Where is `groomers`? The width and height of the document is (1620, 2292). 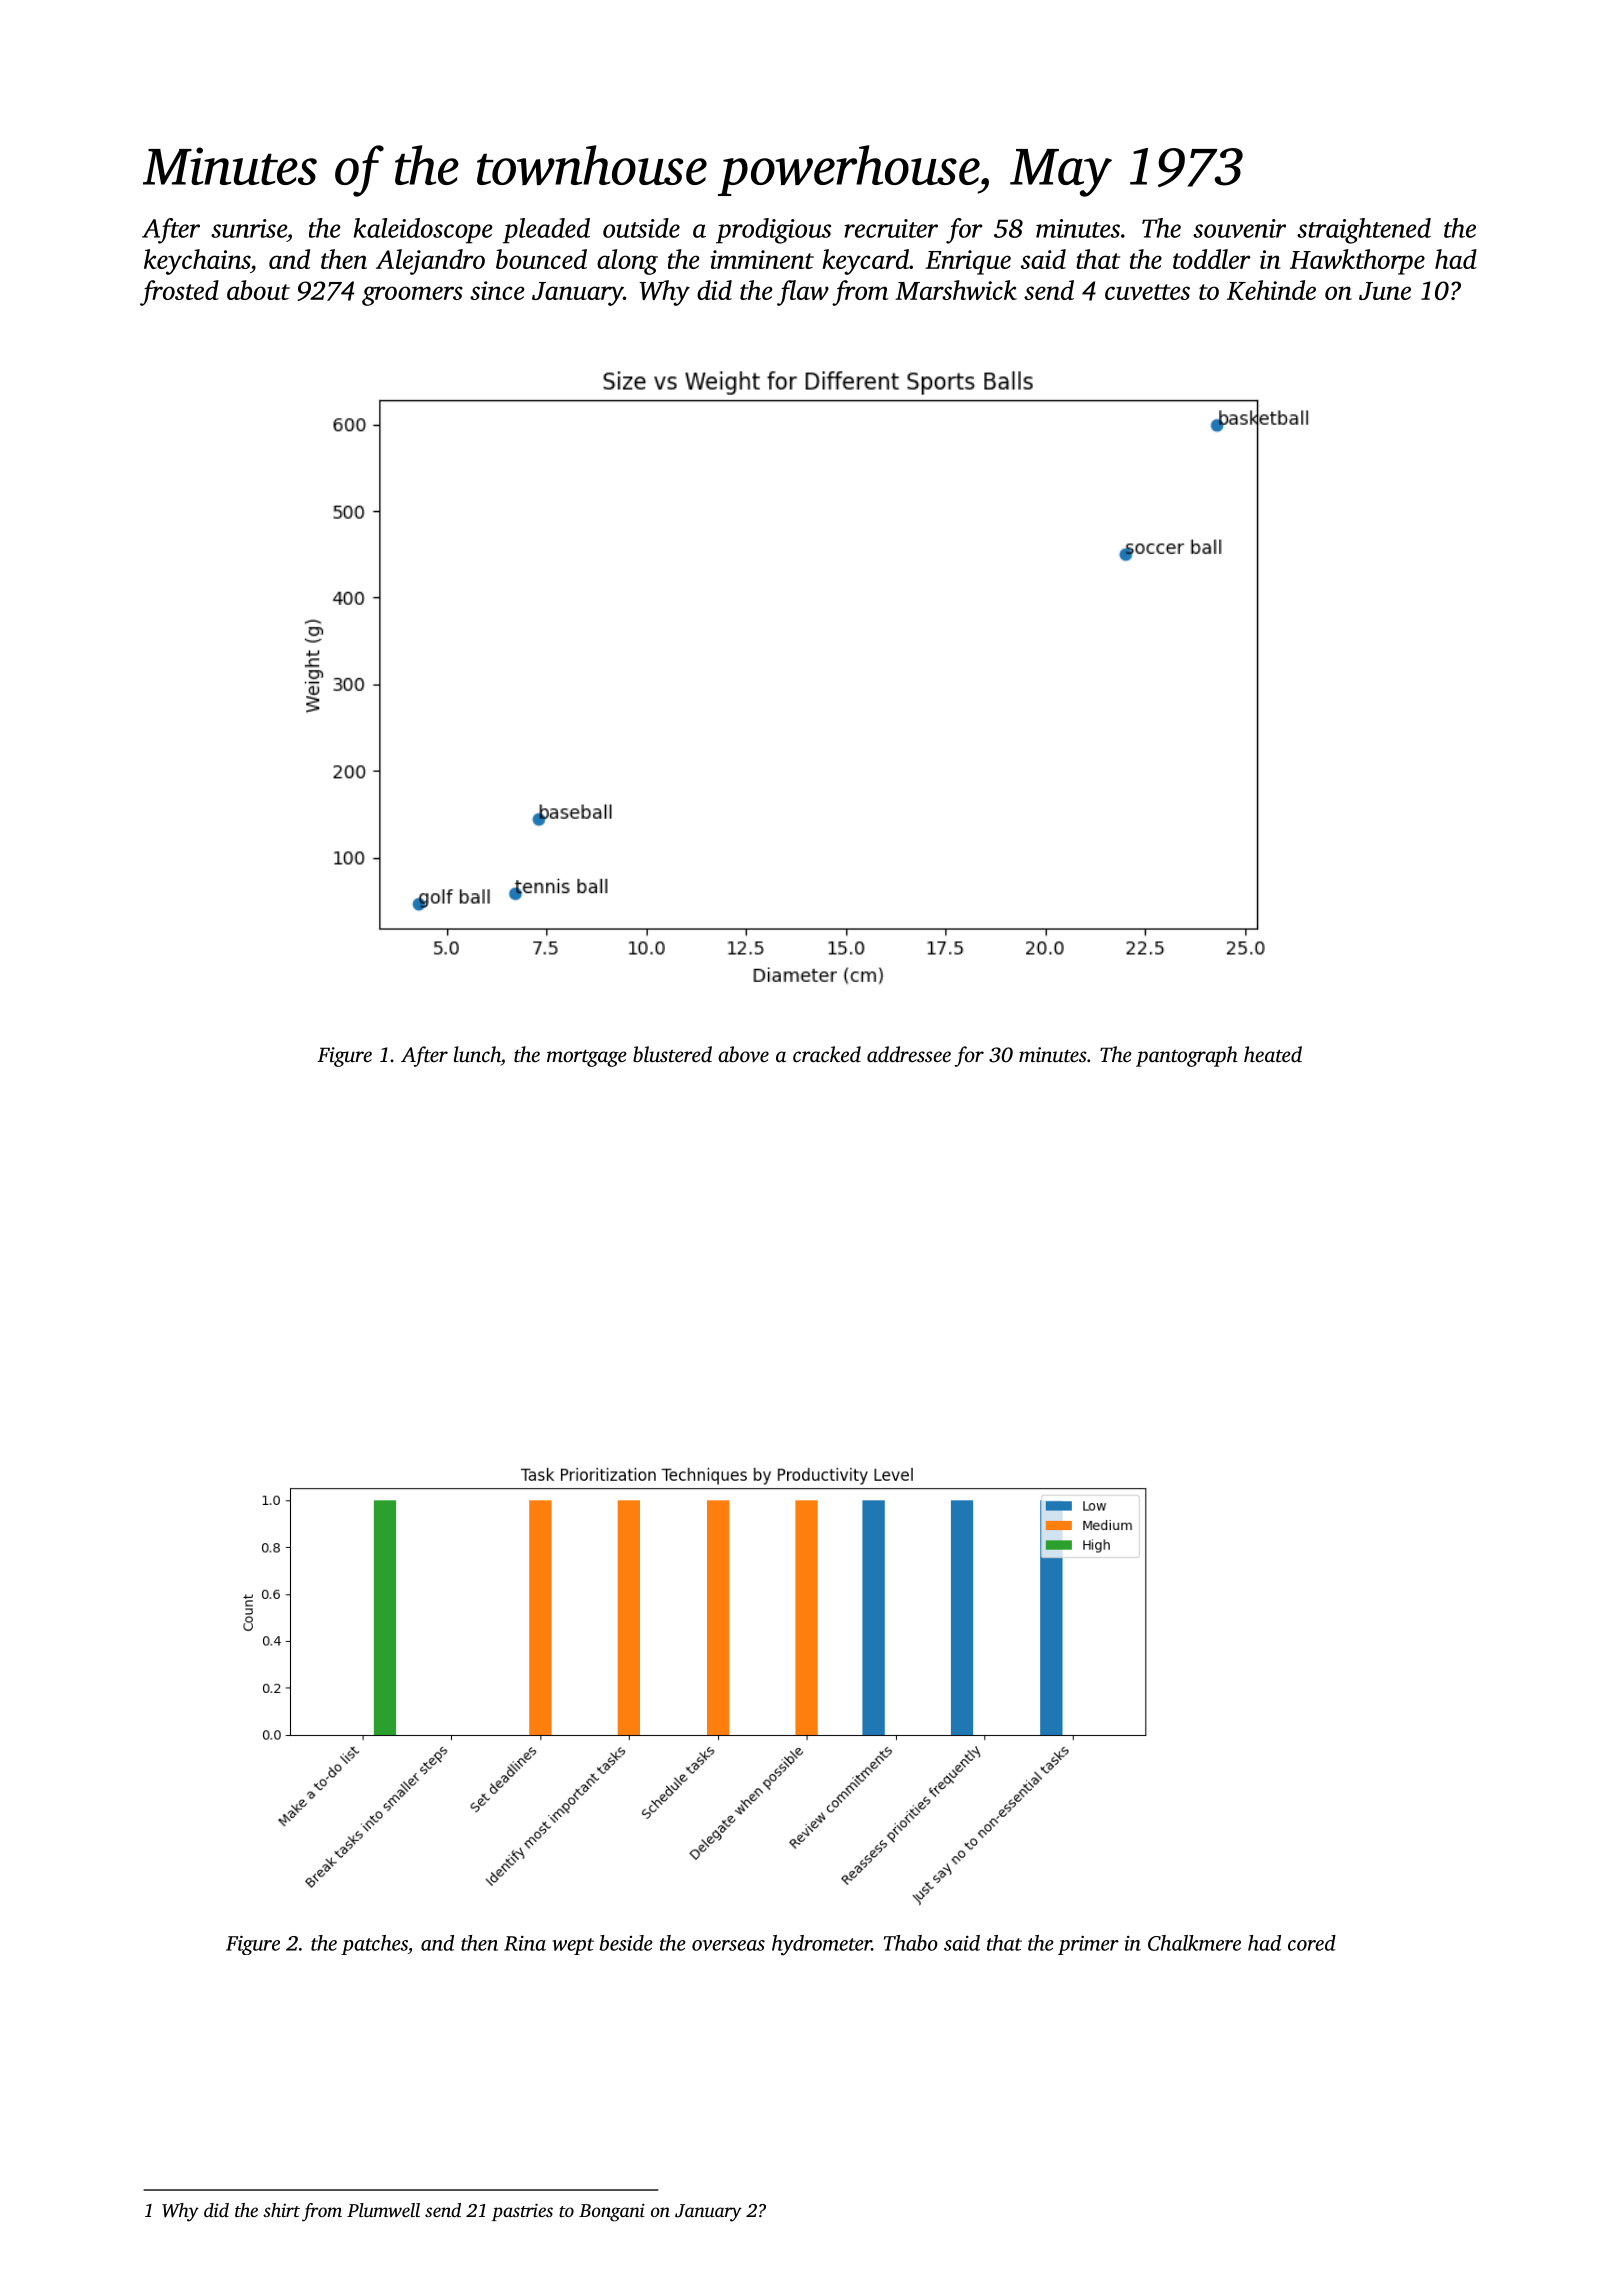
groomers is located at coordinates (412, 296).
